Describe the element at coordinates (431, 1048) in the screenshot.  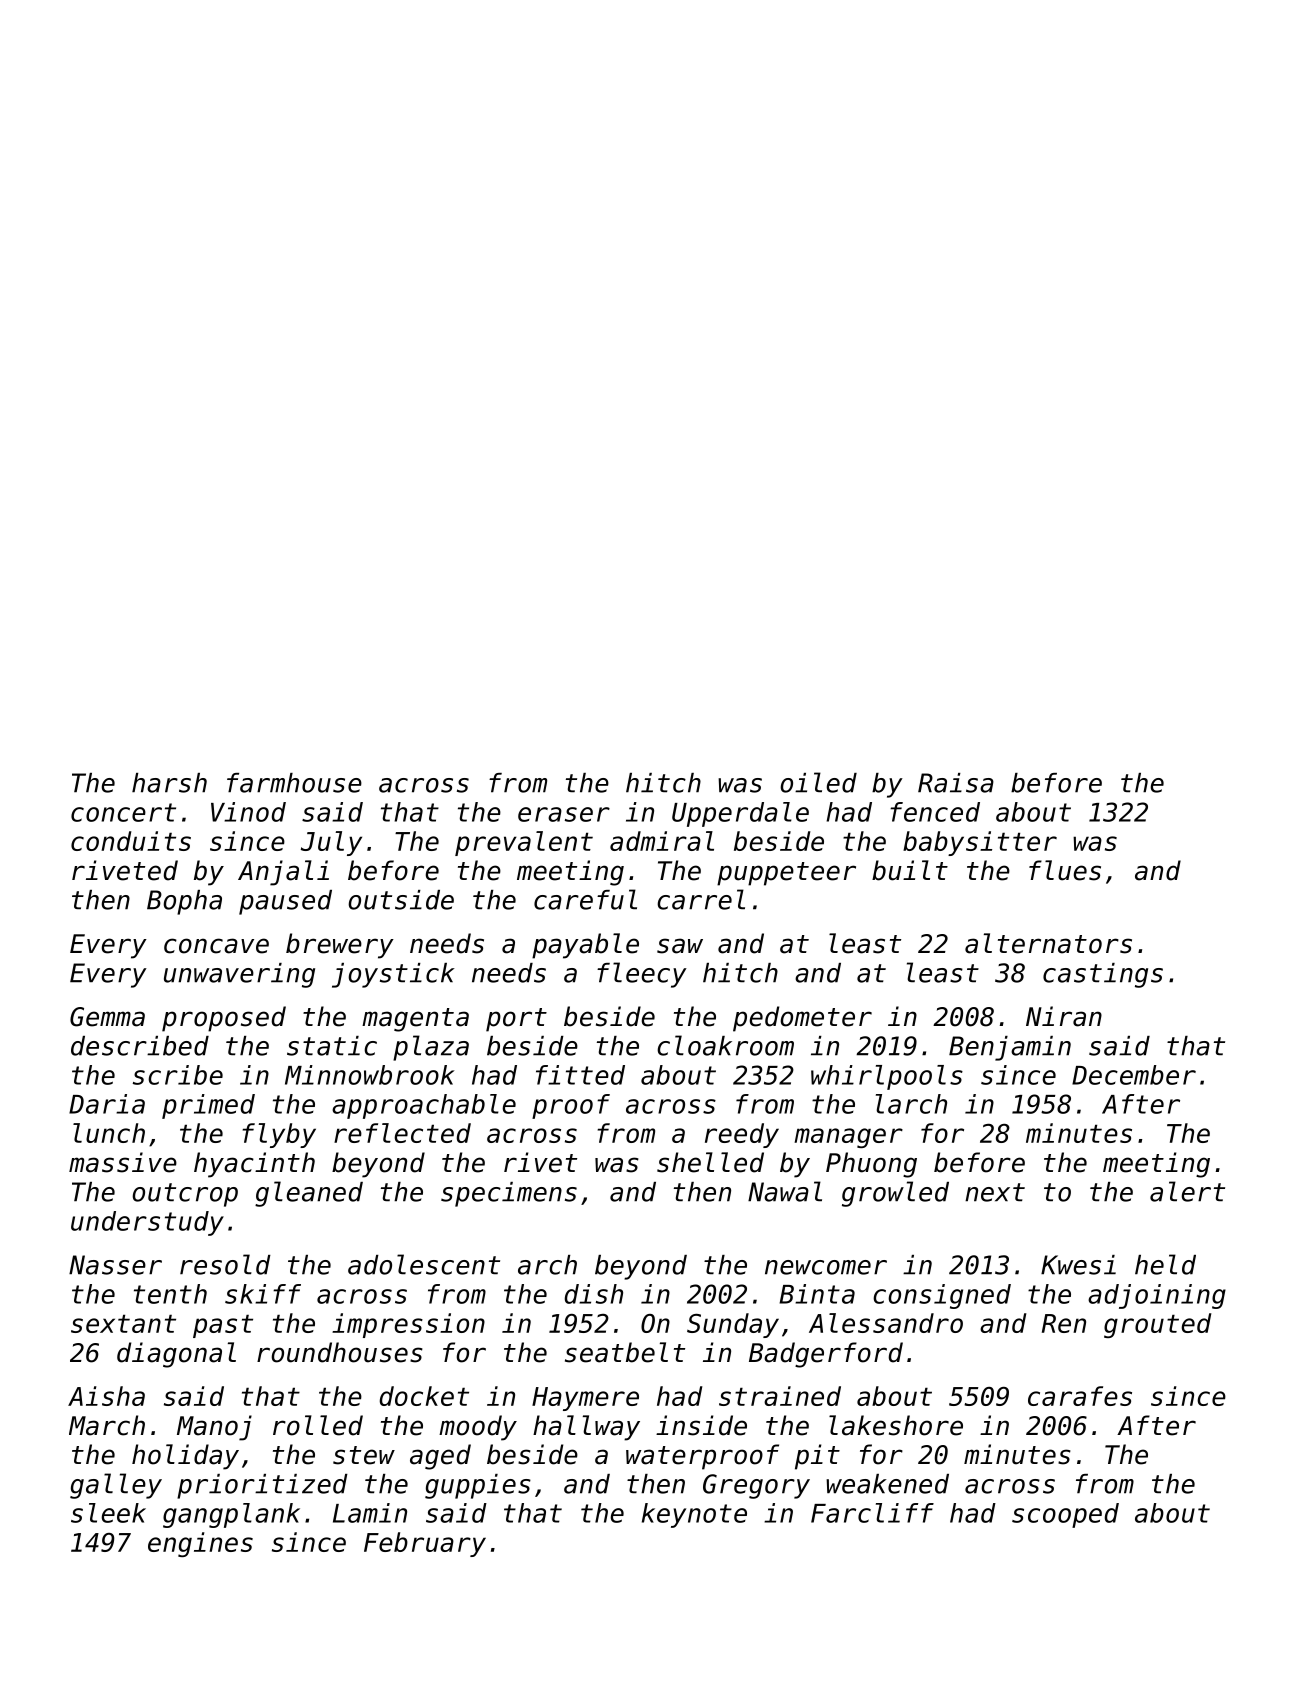
I see `plaza` at that location.
